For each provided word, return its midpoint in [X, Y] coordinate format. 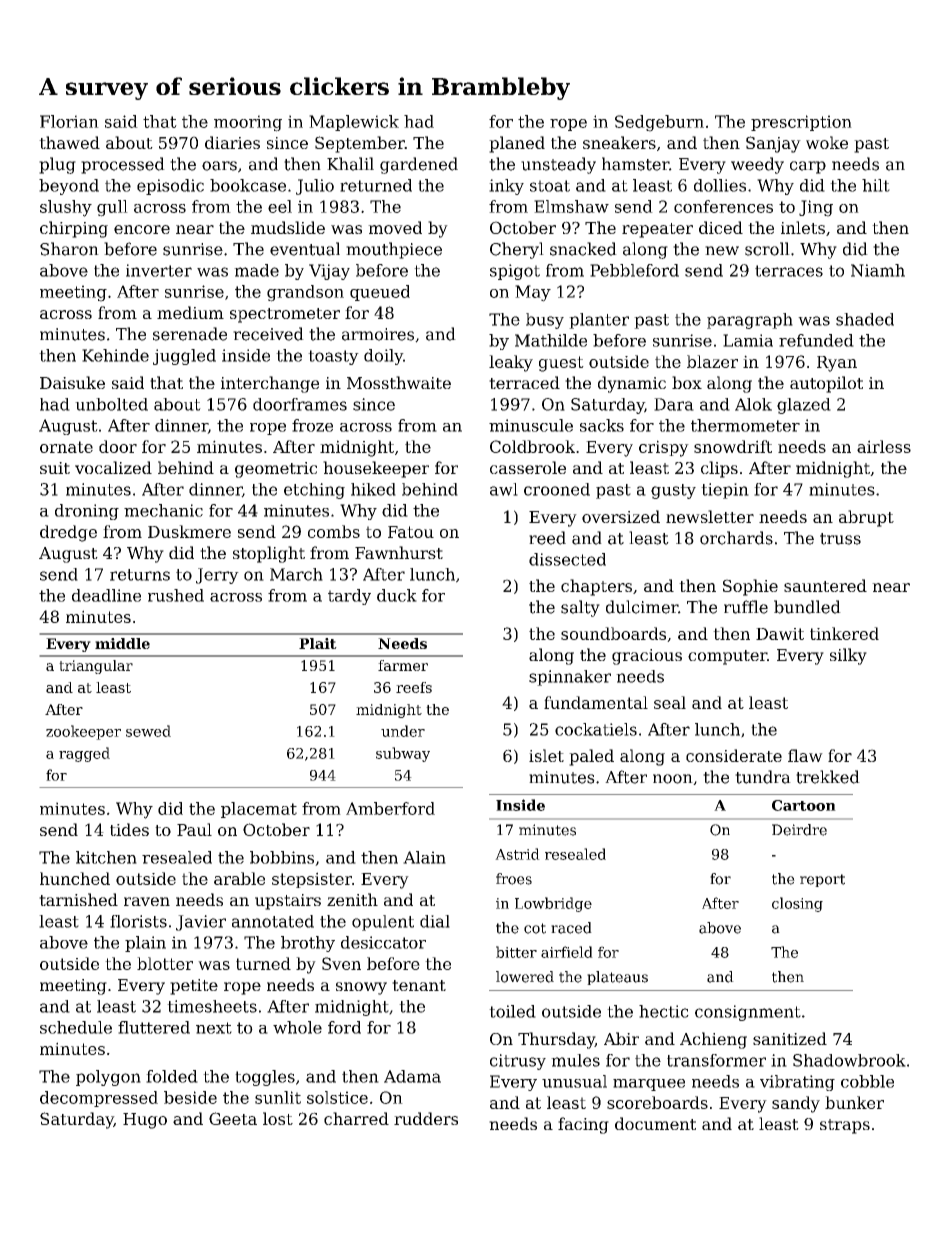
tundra [763, 777]
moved [395, 227]
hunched [75, 878]
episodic [170, 187]
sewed [148, 731]
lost [278, 1118]
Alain [424, 857]
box [687, 382]
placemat [259, 810]
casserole [528, 467]
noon [673, 779]
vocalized [113, 467]
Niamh [878, 270]
